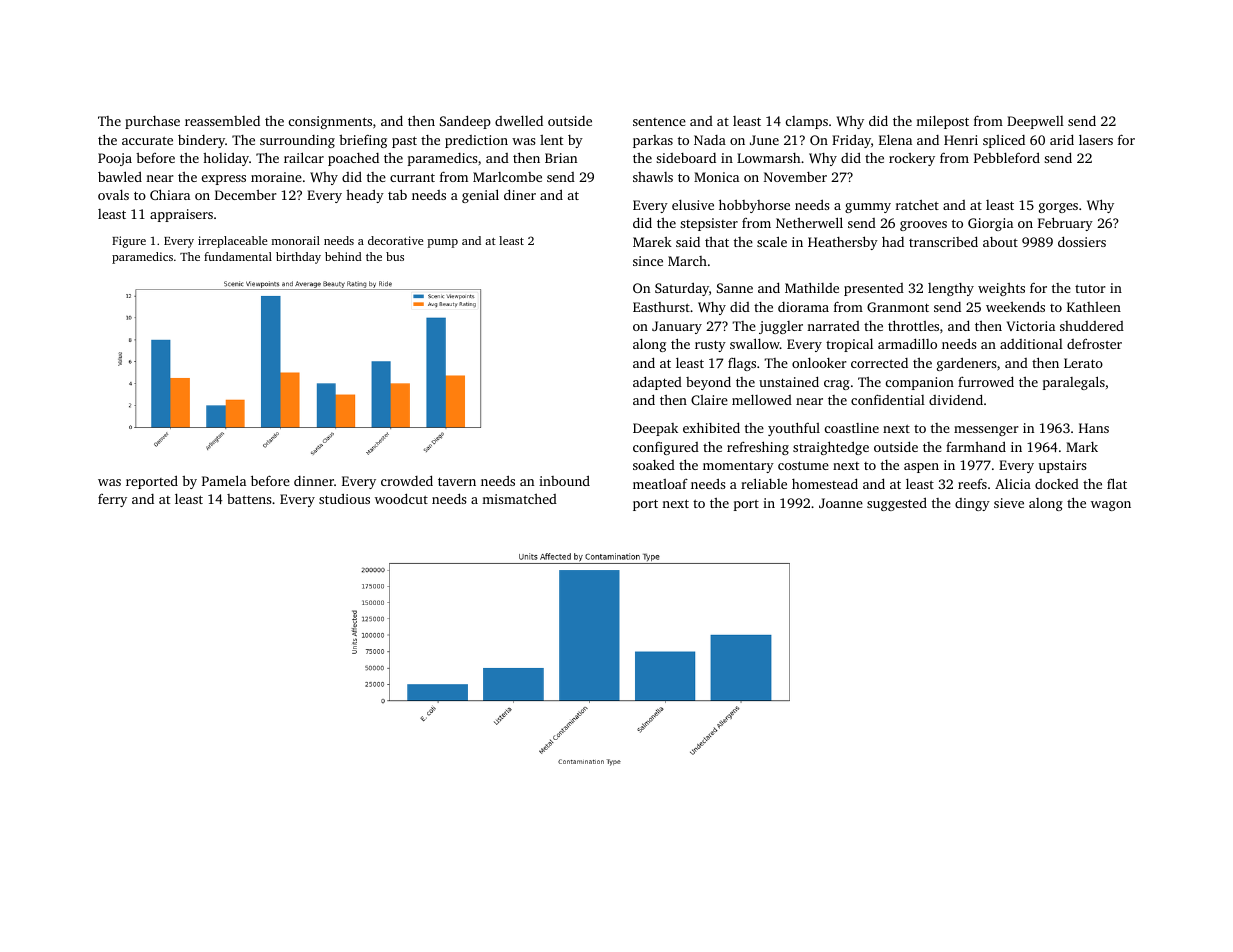  I want to click on Claire, so click(709, 400).
